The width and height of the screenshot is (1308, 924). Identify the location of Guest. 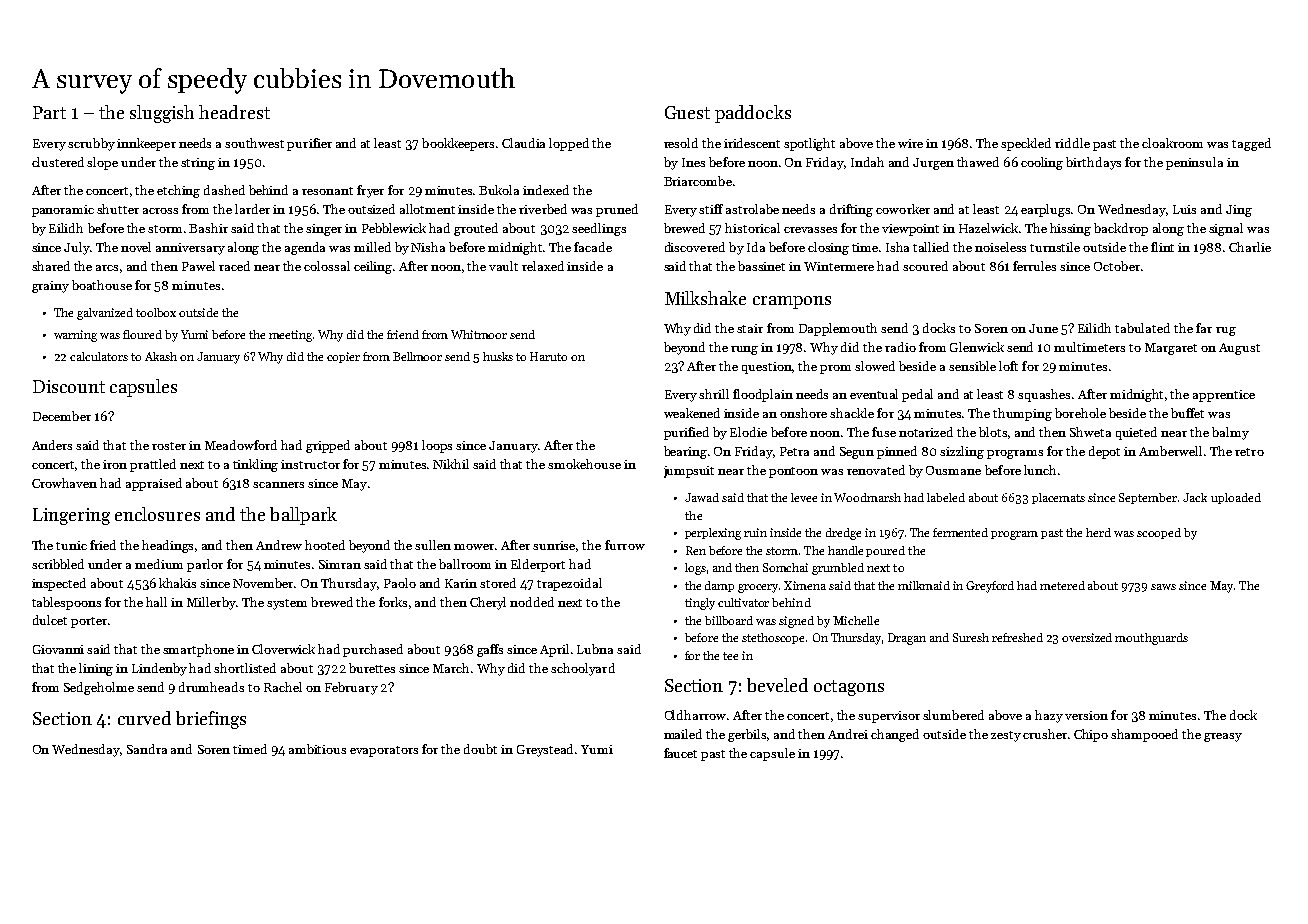
(687, 112).
